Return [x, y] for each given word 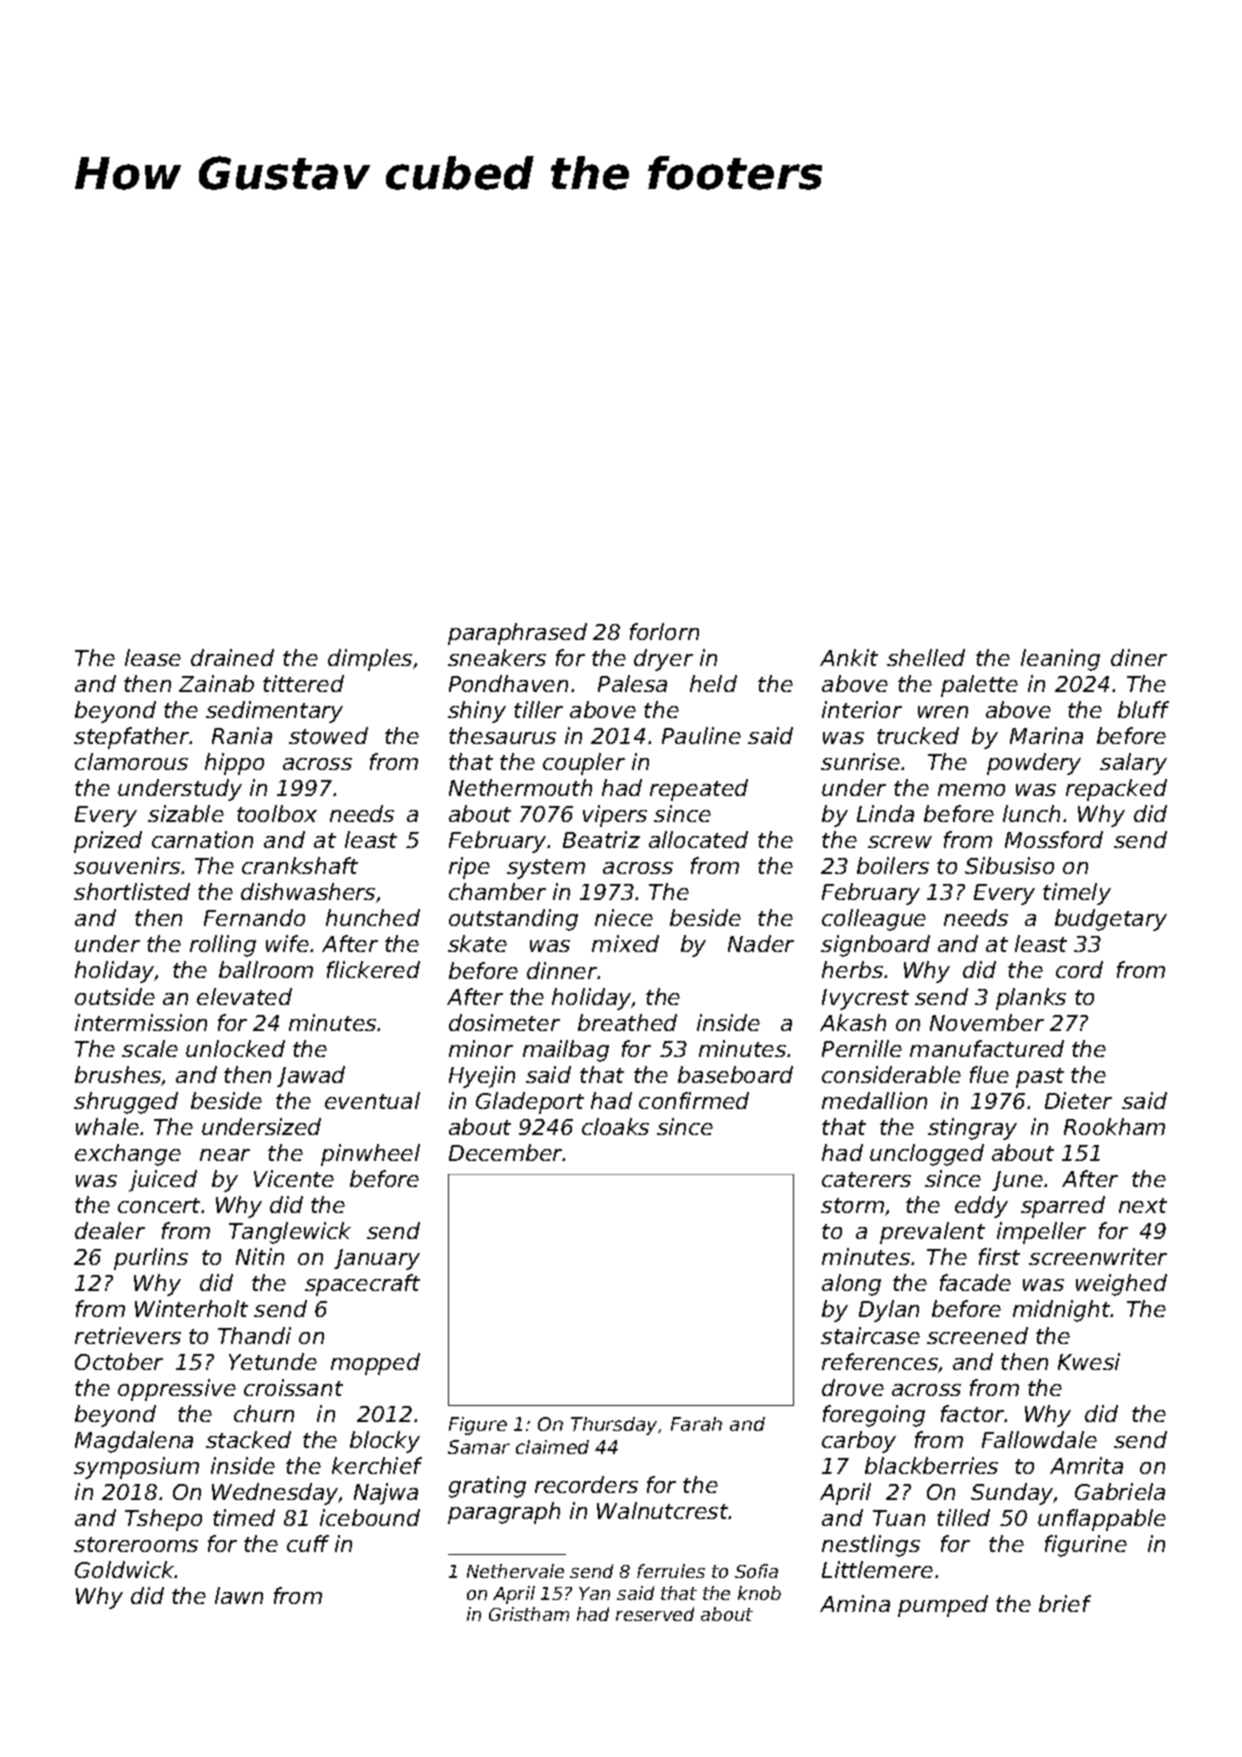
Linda [885, 813]
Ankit [849, 657]
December [506, 1152]
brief [1065, 1603]
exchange [128, 1155]
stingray [972, 1129]
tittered [303, 683]
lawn [239, 1595]
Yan [594, 1593]
